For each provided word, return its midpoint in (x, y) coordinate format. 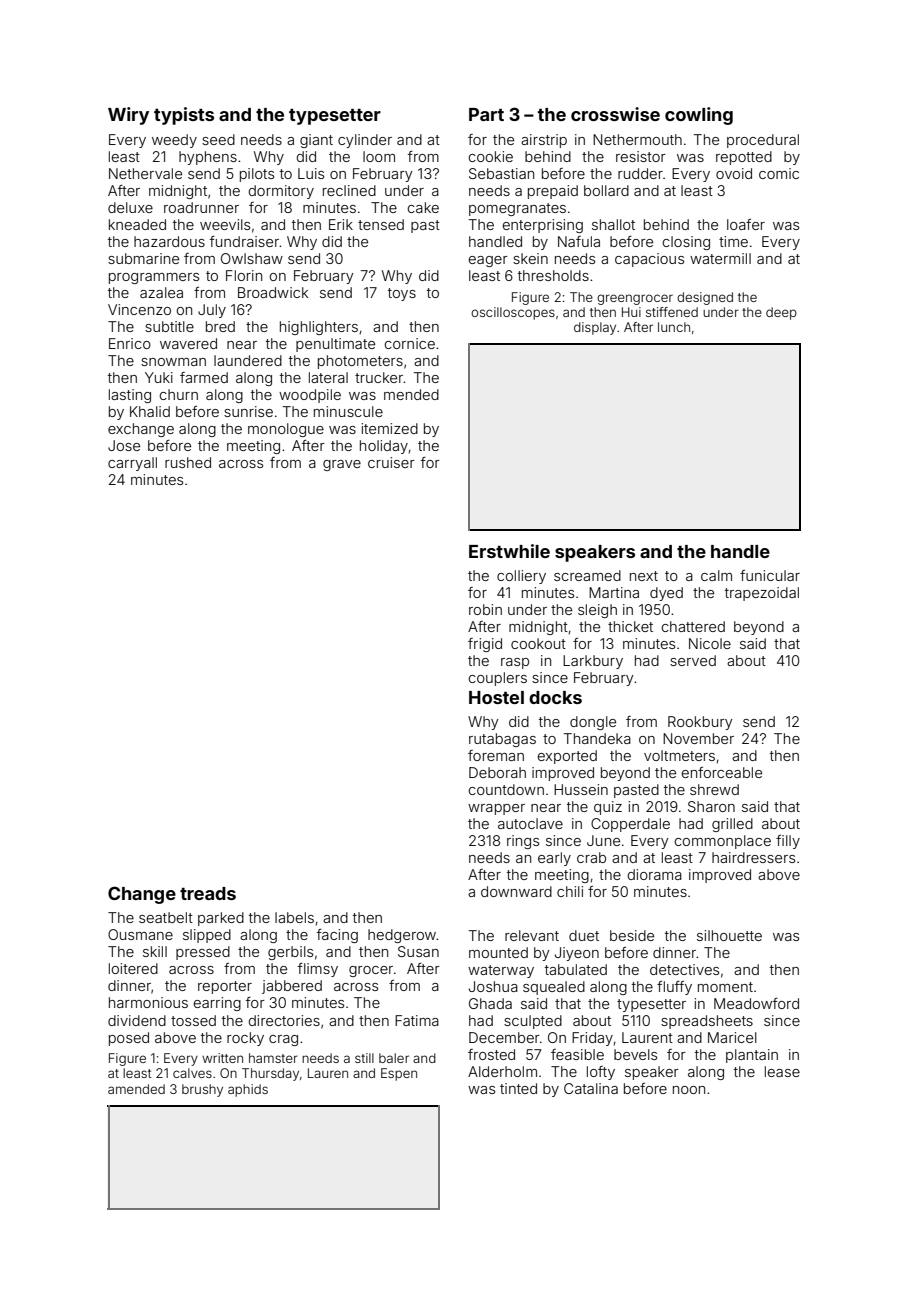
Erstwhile (509, 551)
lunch (674, 327)
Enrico (130, 343)
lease (782, 1071)
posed (129, 1039)
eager (488, 261)
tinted (518, 1088)
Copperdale (630, 825)
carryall (132, 464)
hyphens (208, 158)
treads (208, 893)
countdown (506, 789)
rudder (640, 173)
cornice (410, 343)
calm (716, 575)
